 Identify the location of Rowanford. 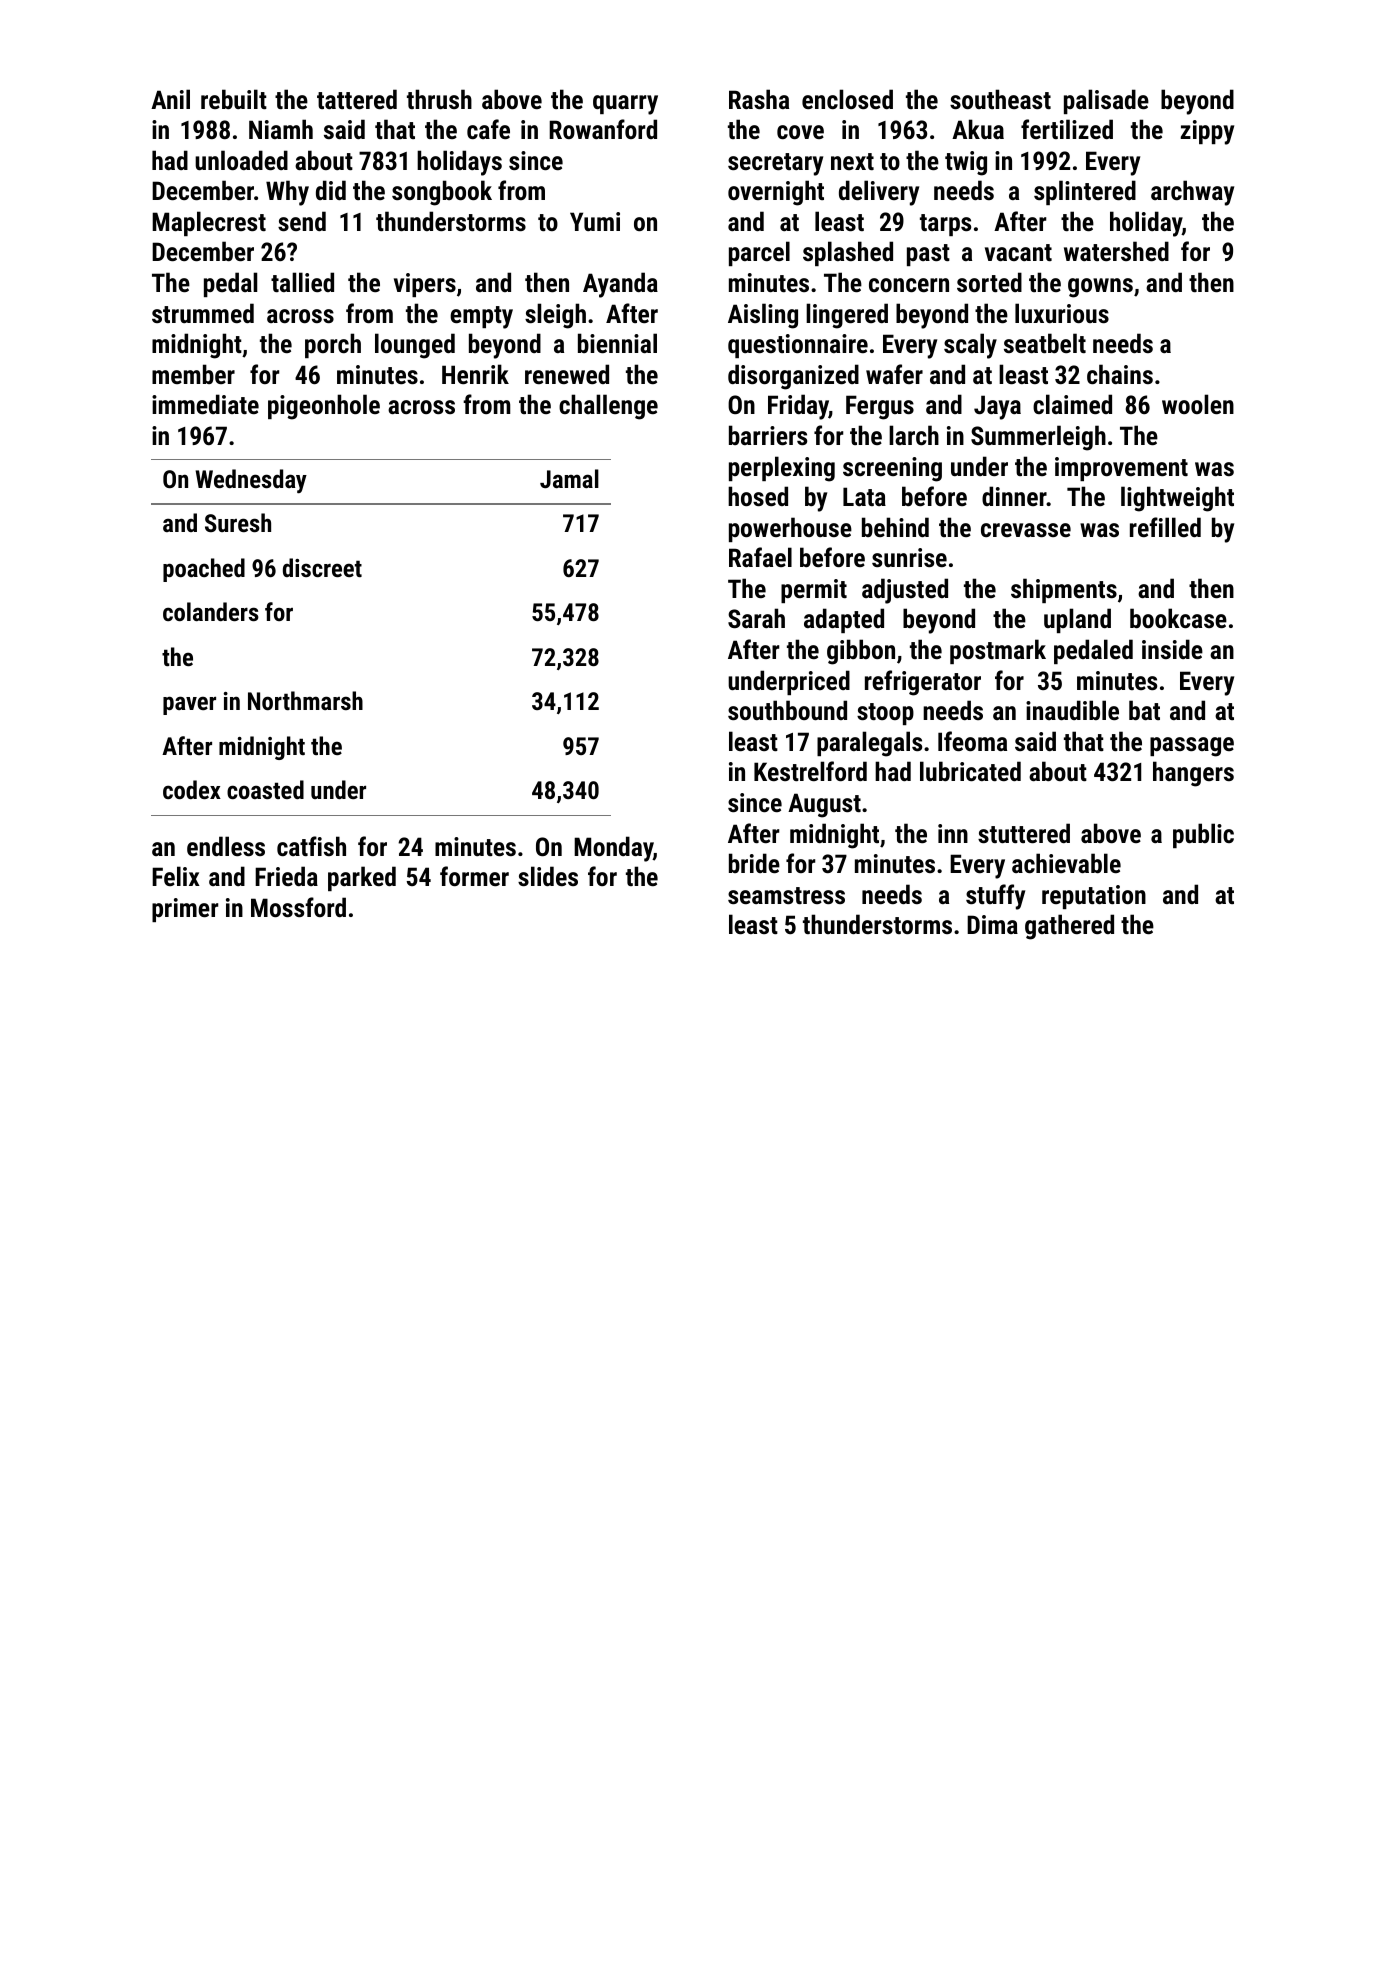
(603, 129).
